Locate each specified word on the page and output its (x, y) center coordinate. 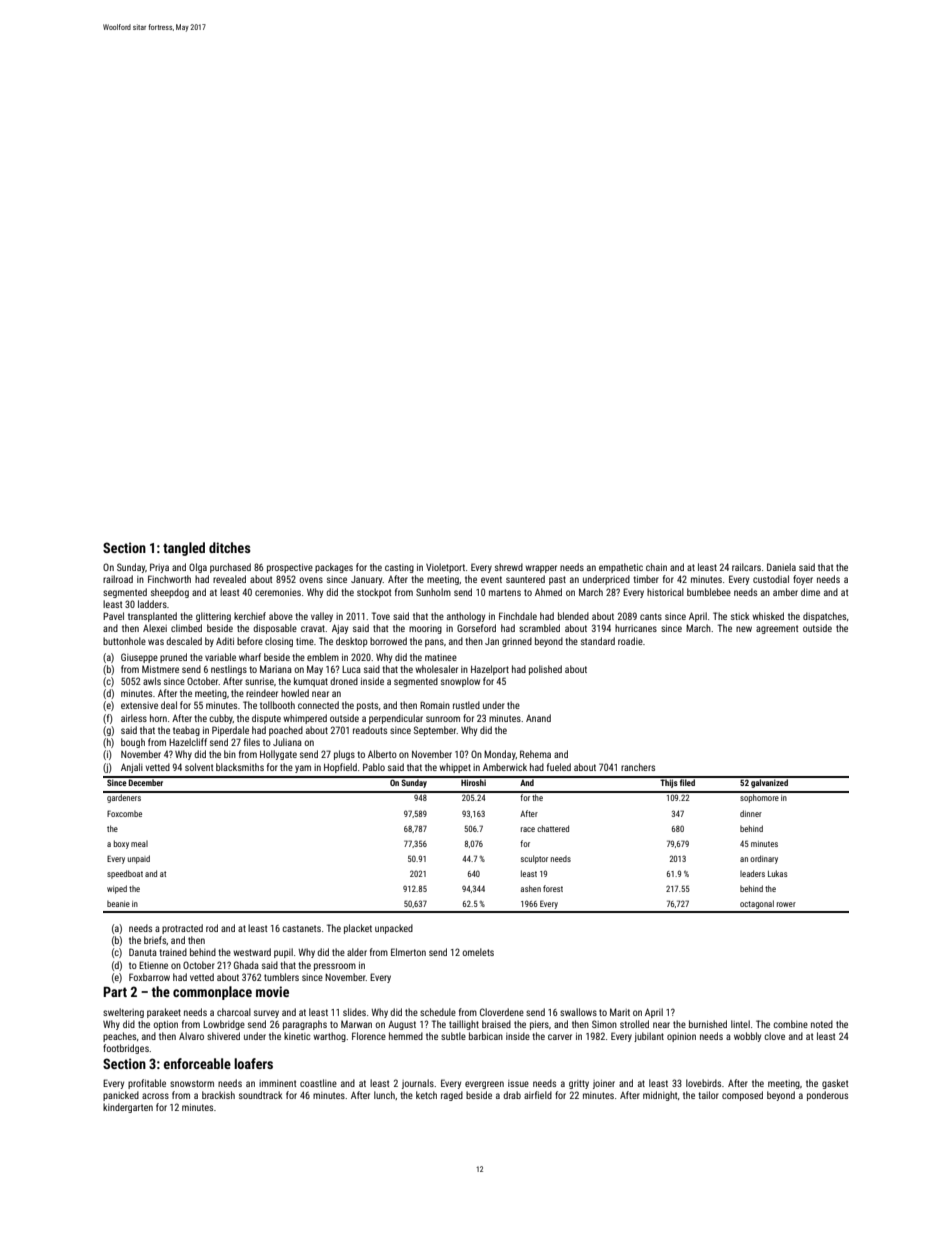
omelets (478, 952)
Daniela (781, 567)
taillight (464, 1025)
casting (399, 568)
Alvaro (191, 1036)
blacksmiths (240, 767)
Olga (198, 568)
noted (822, 1024)
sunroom (443, 719)
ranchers (638, 767)
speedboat (125, 874)
